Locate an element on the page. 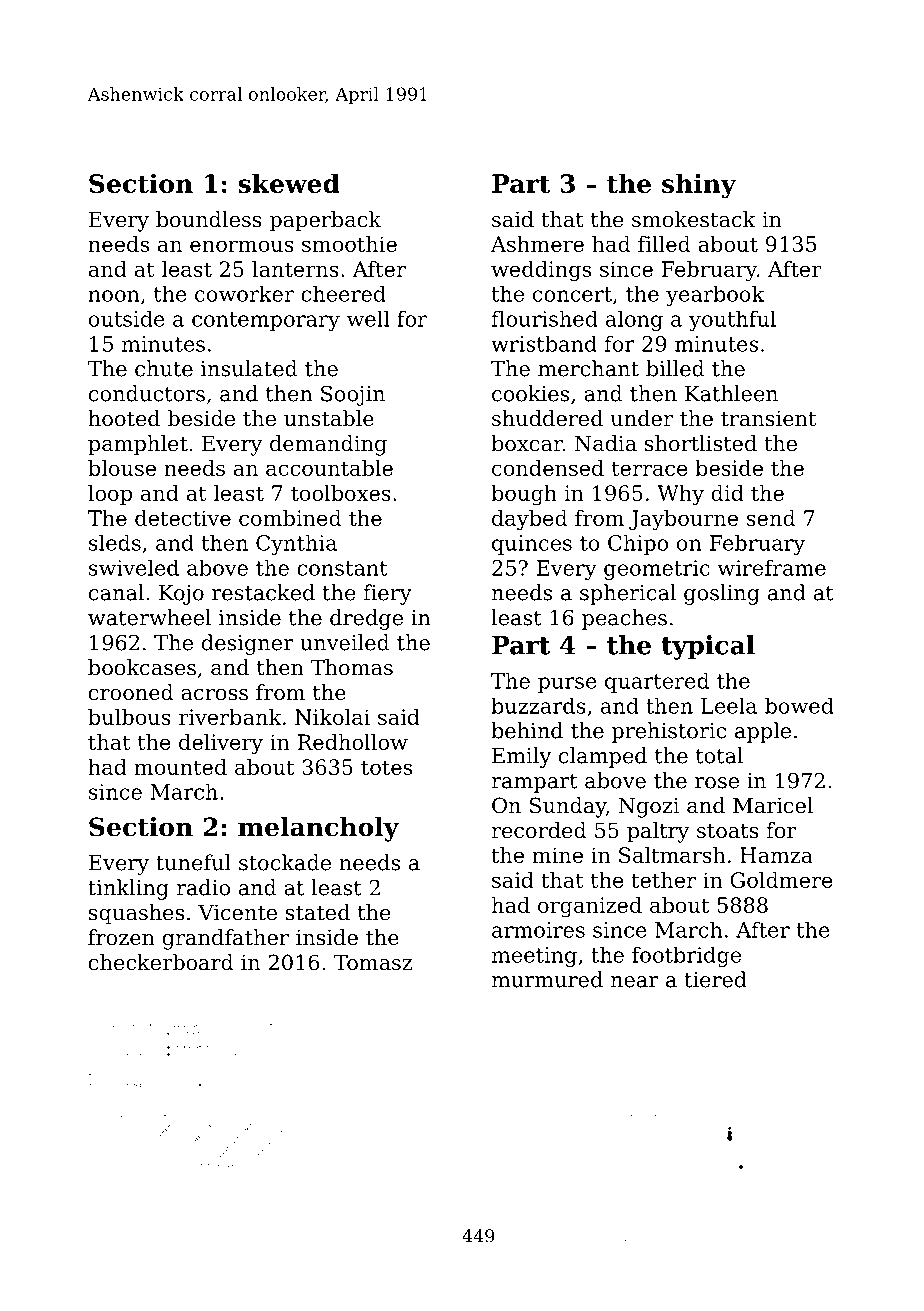 This page has height=1311, width=924. prehistoric is located at coordinates (669, 732).
